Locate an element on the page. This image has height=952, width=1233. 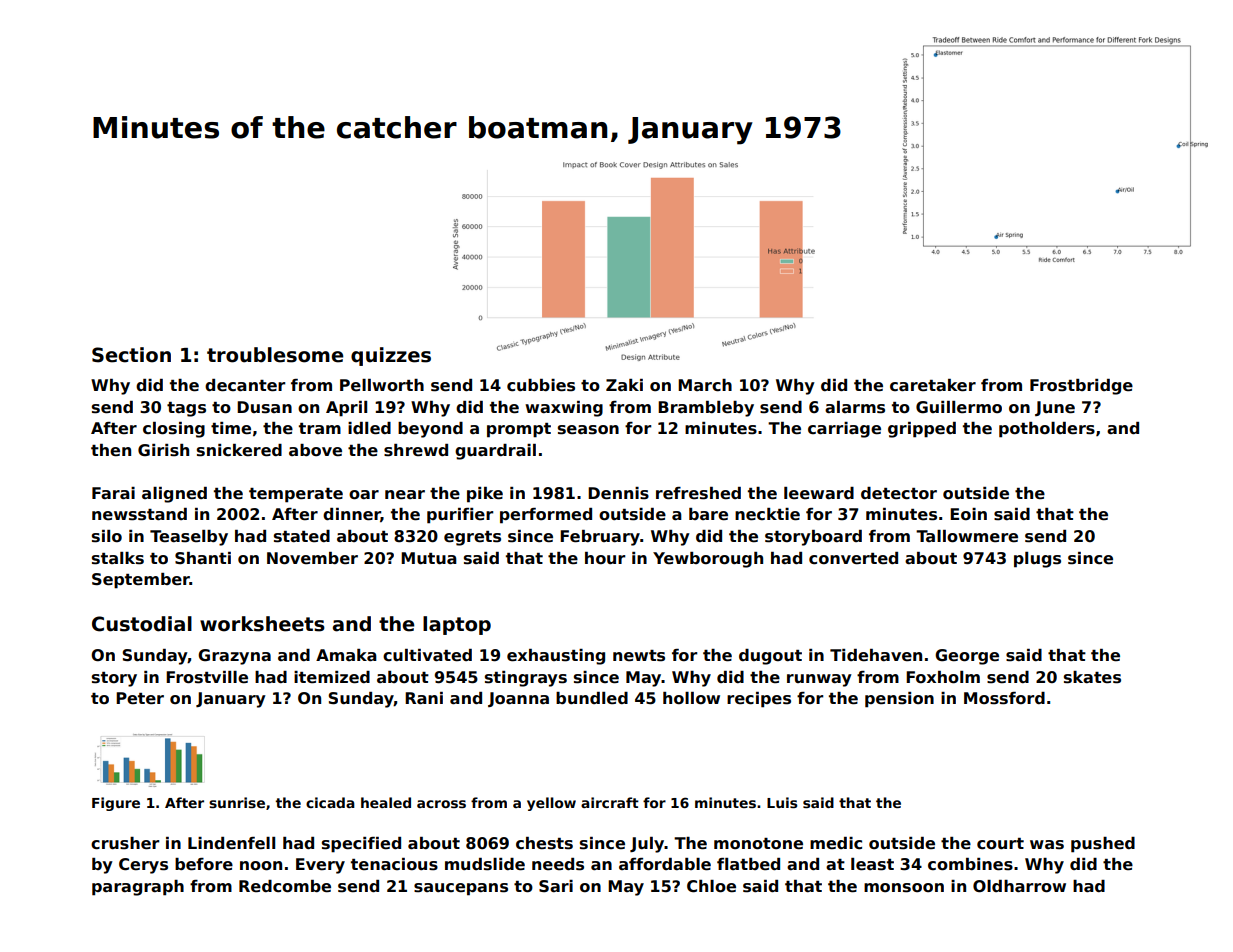
Luis is located at coordinates (782, 802).
